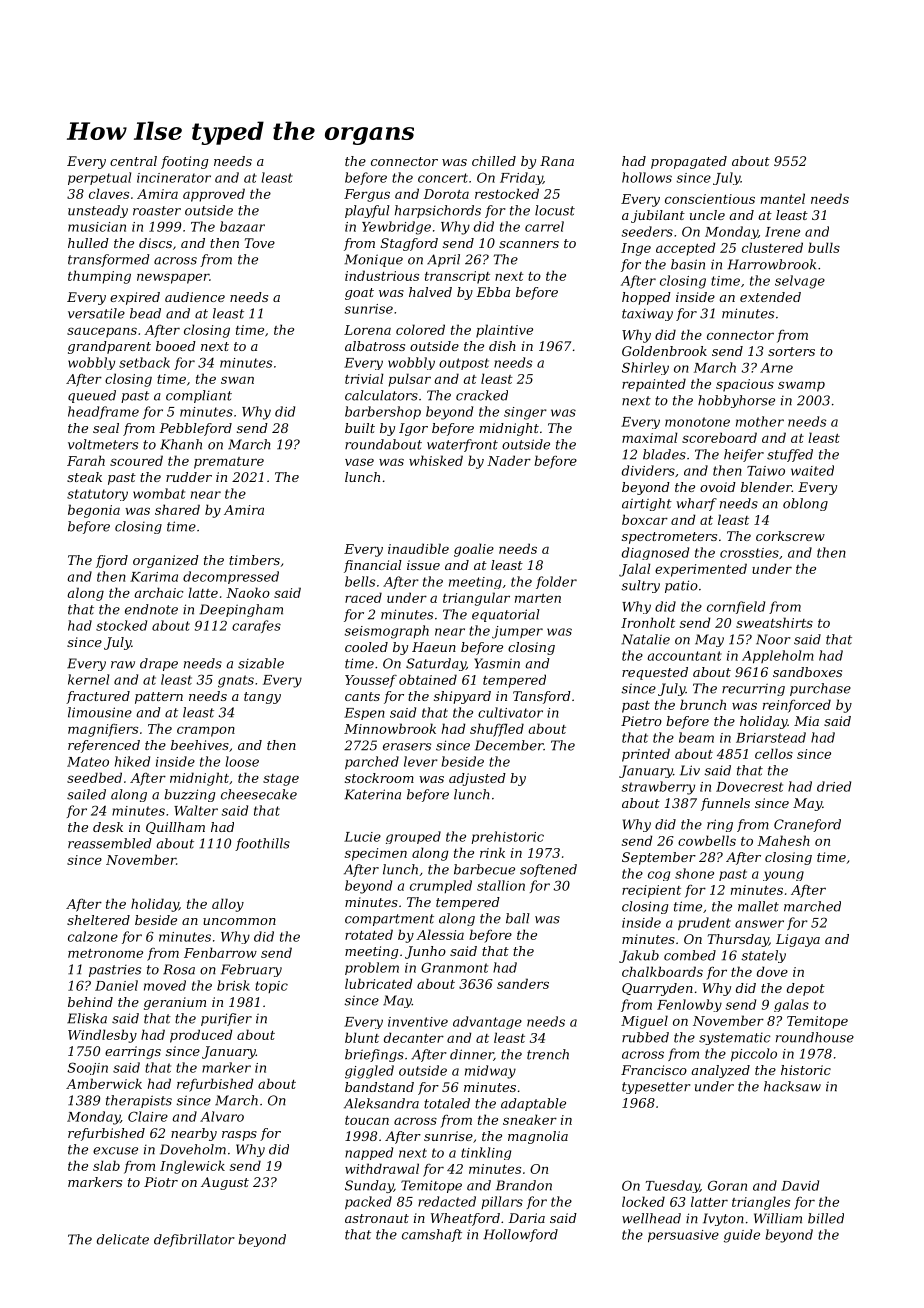  I want to click on carafes, so click(256, 626).
